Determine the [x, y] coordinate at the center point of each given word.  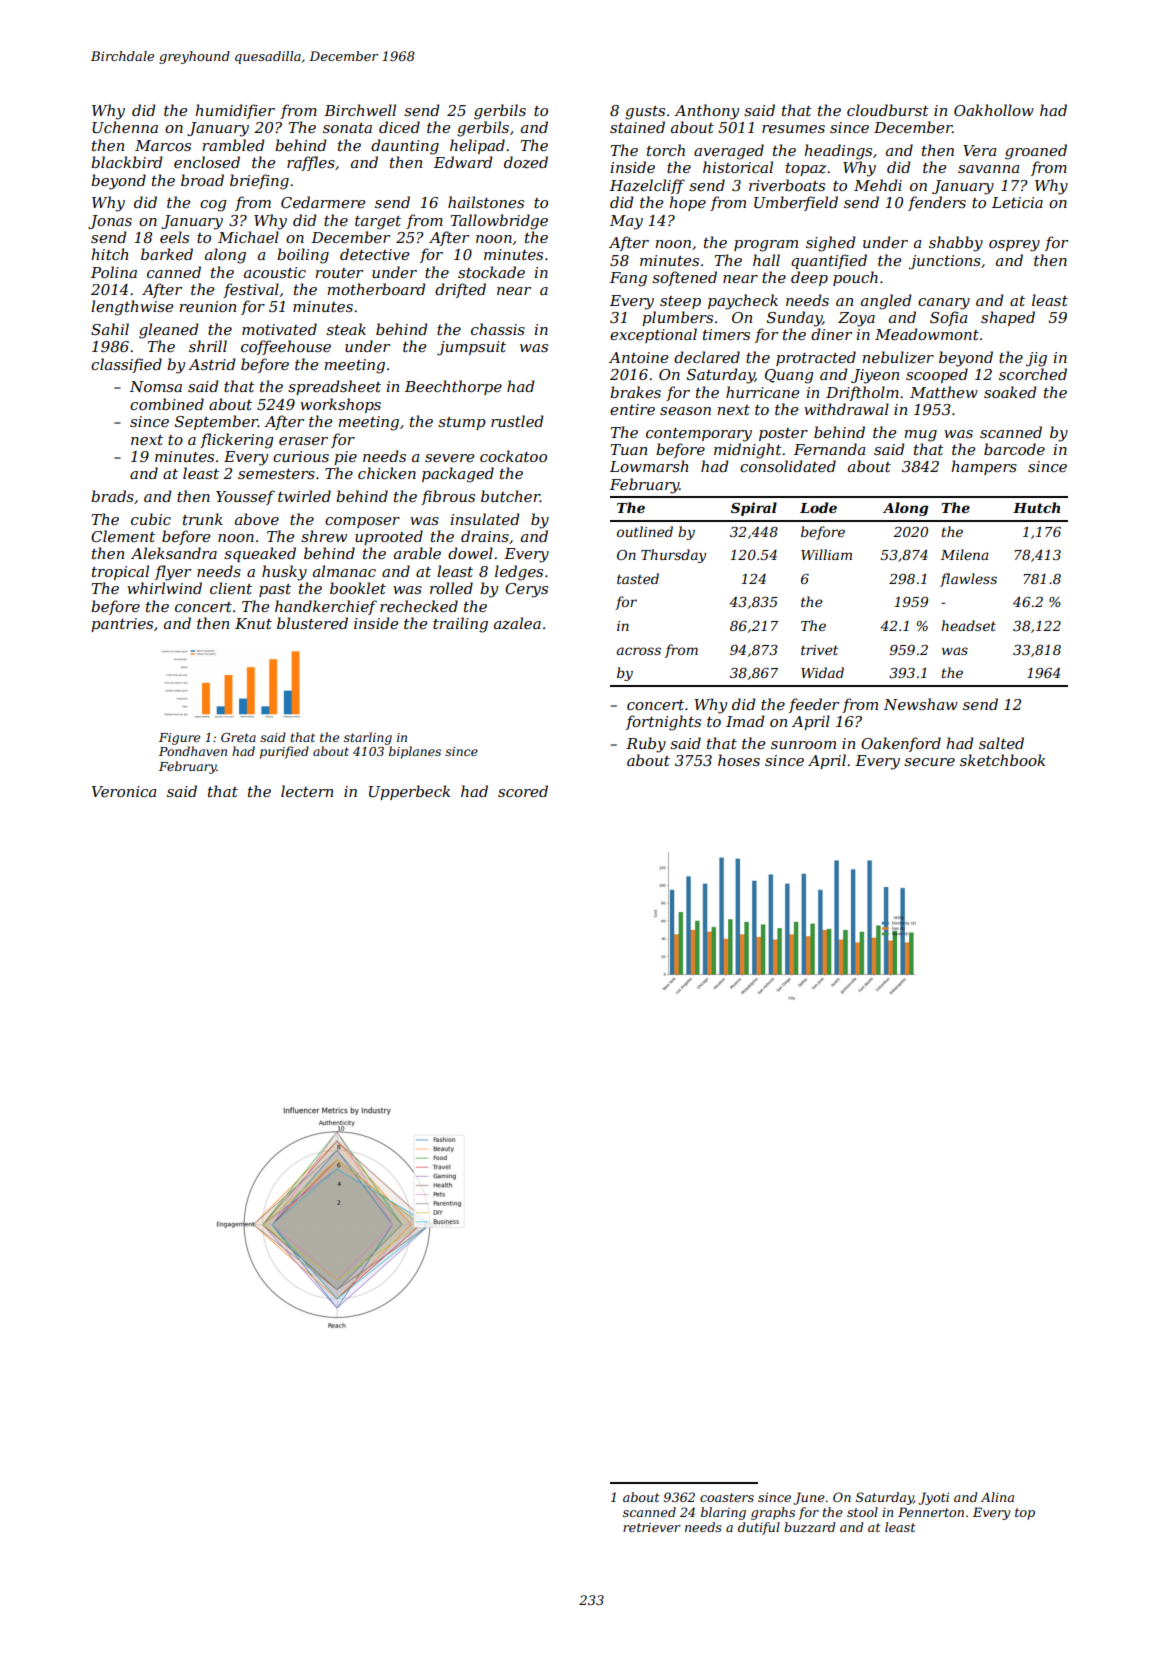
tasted [638, 578]
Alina [997, 1497]
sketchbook [1002, 760]
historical [738, 167]
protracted [816, 358]
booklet [358, 588]
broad [202, 180]
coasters [727, 1497]
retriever [652, 1527]
